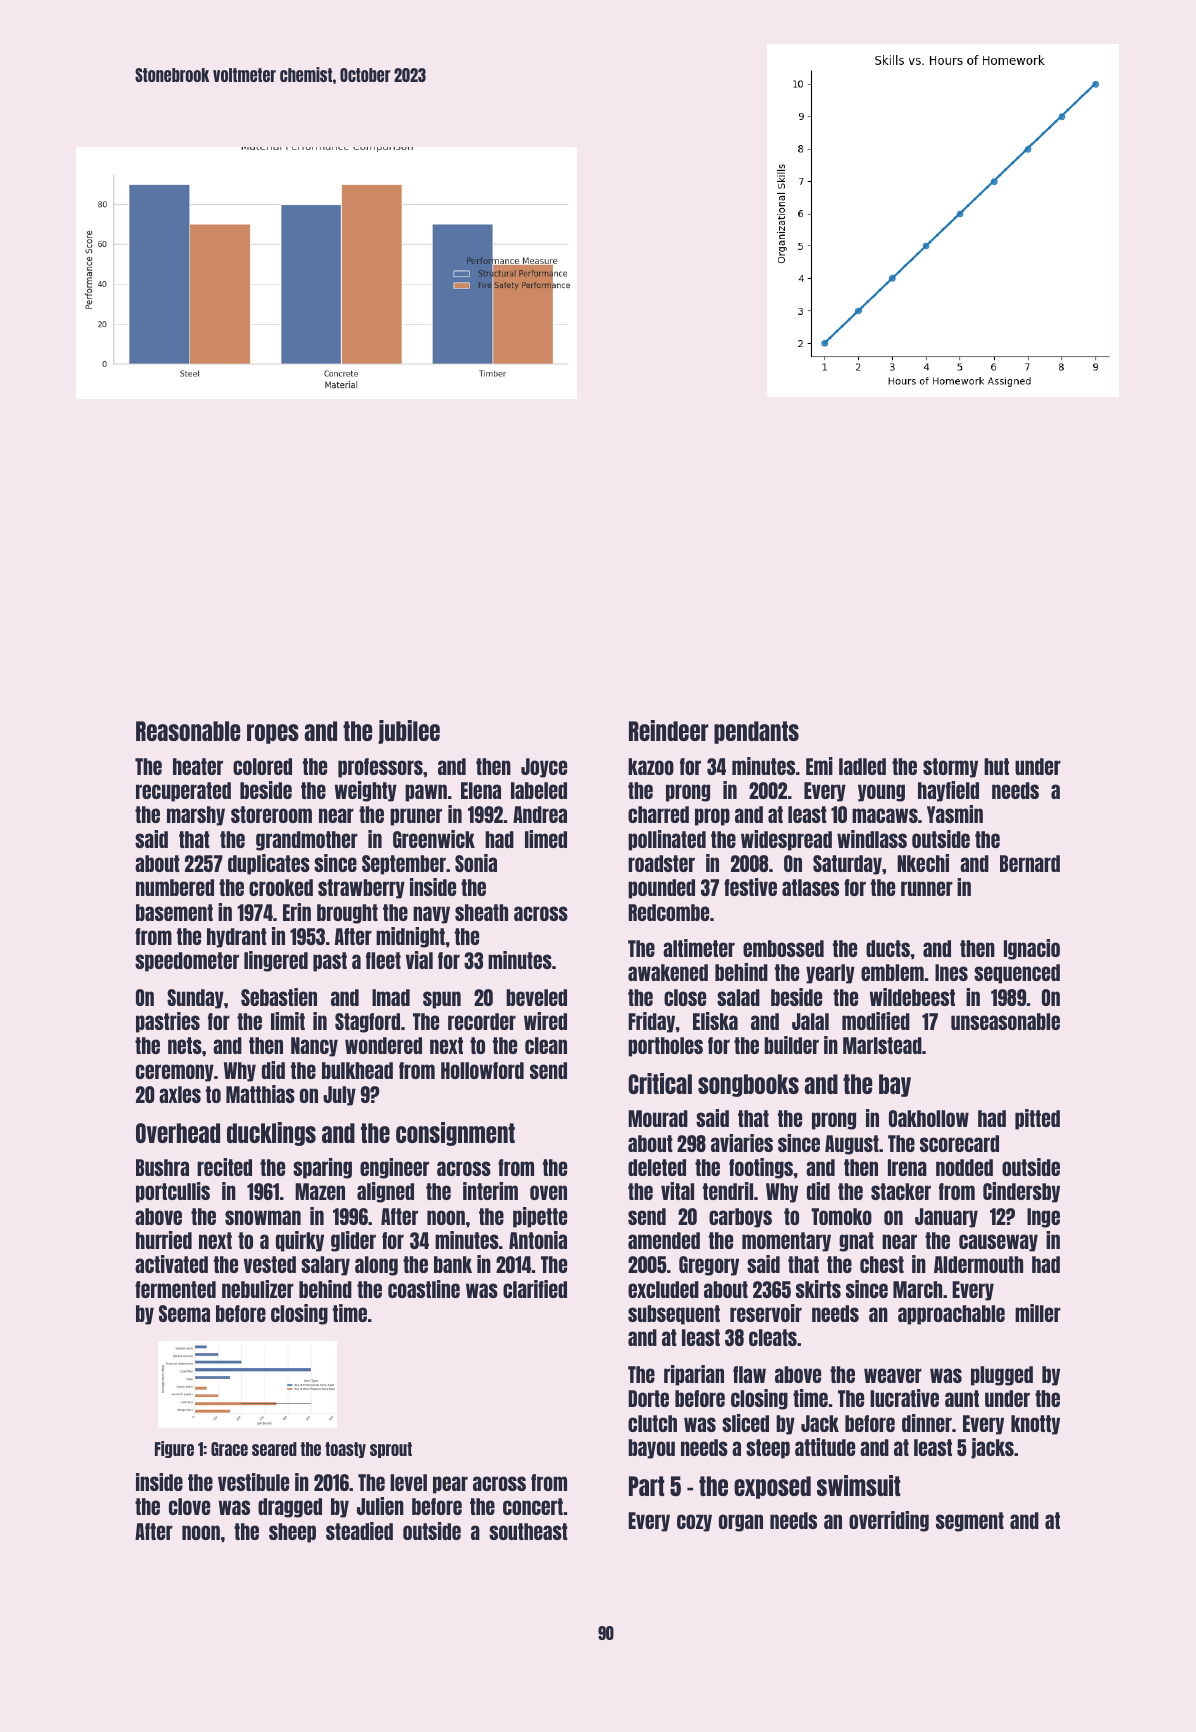 The image size is (1196, 1732). I want to click on Reindeer, so click(668, 730).
